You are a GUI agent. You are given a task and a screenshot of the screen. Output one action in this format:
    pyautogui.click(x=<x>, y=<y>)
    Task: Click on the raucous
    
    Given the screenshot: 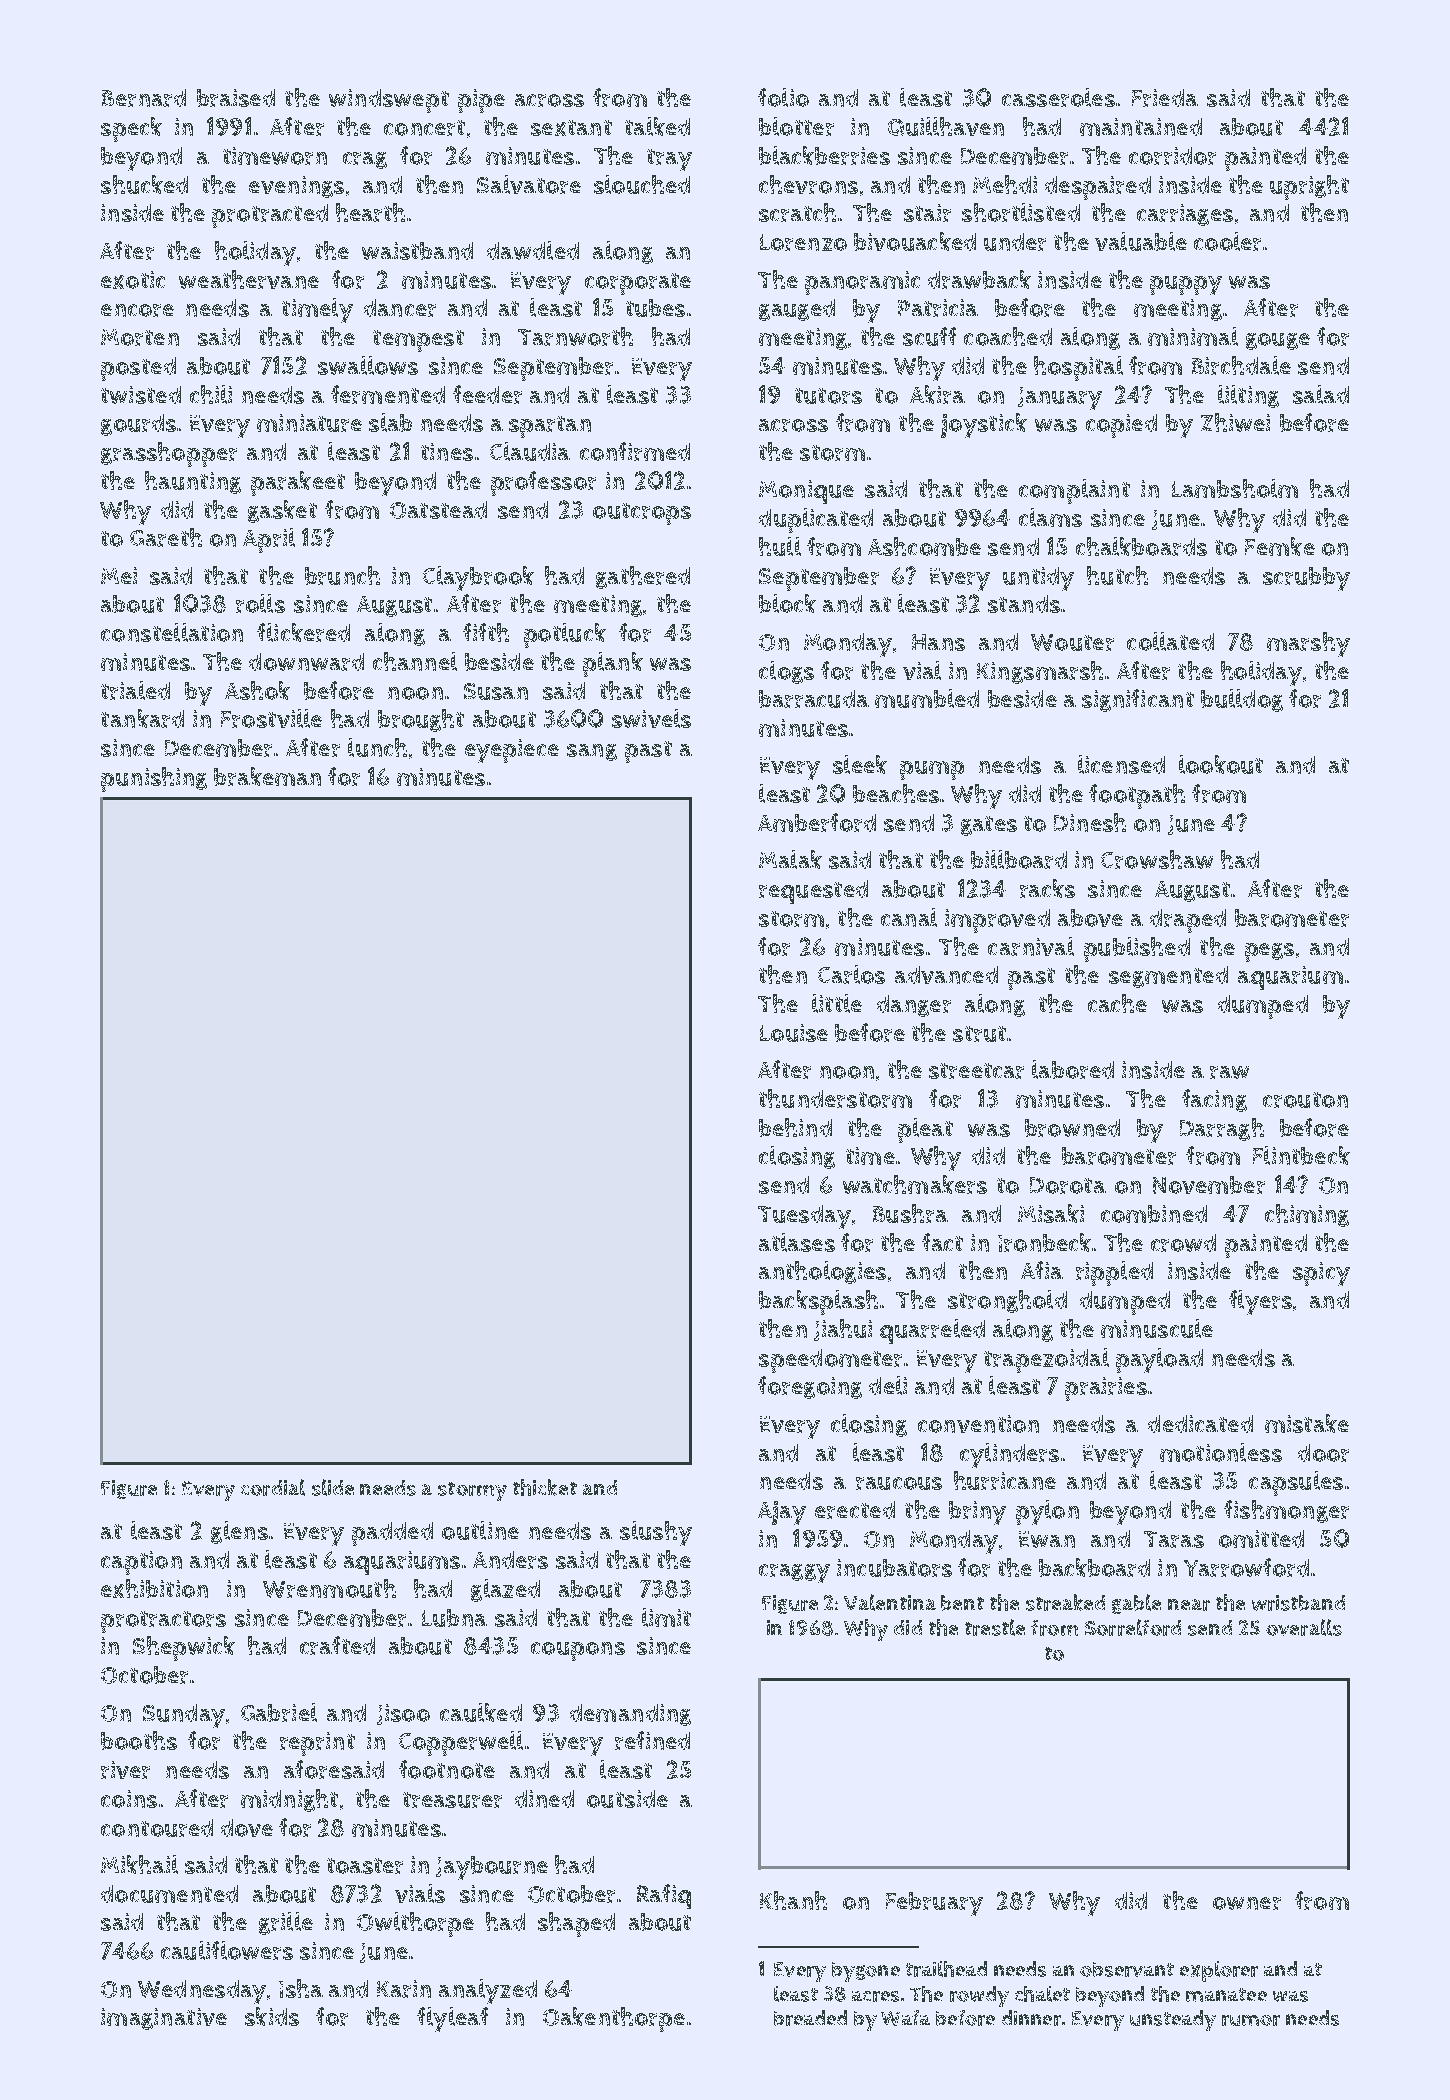 What is the action you would take?
    pyautogui.click(x=899, y=1483)
